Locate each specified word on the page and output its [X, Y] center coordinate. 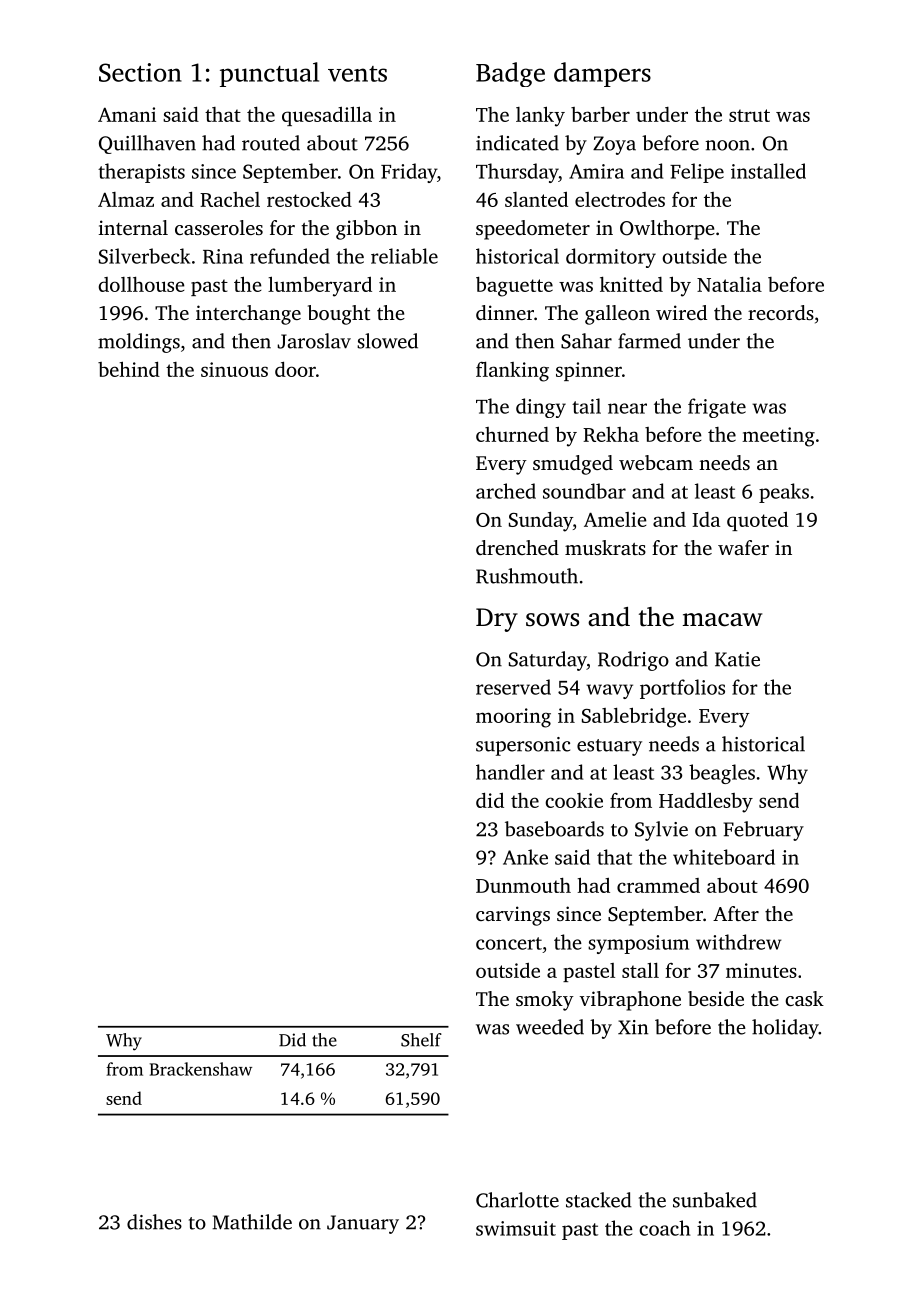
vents [357, 74]
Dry [497, 620]
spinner [589, 371]
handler [510, 772]
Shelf [421, 1040]
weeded [550, 1027]
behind [129, 369]
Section [140, 72]
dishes [154, 1222]
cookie [574, 800]
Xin [633, 1027]
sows [552, 620]
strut [749, 115]
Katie [737, 659]
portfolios [682, 689]
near [627, 408]
